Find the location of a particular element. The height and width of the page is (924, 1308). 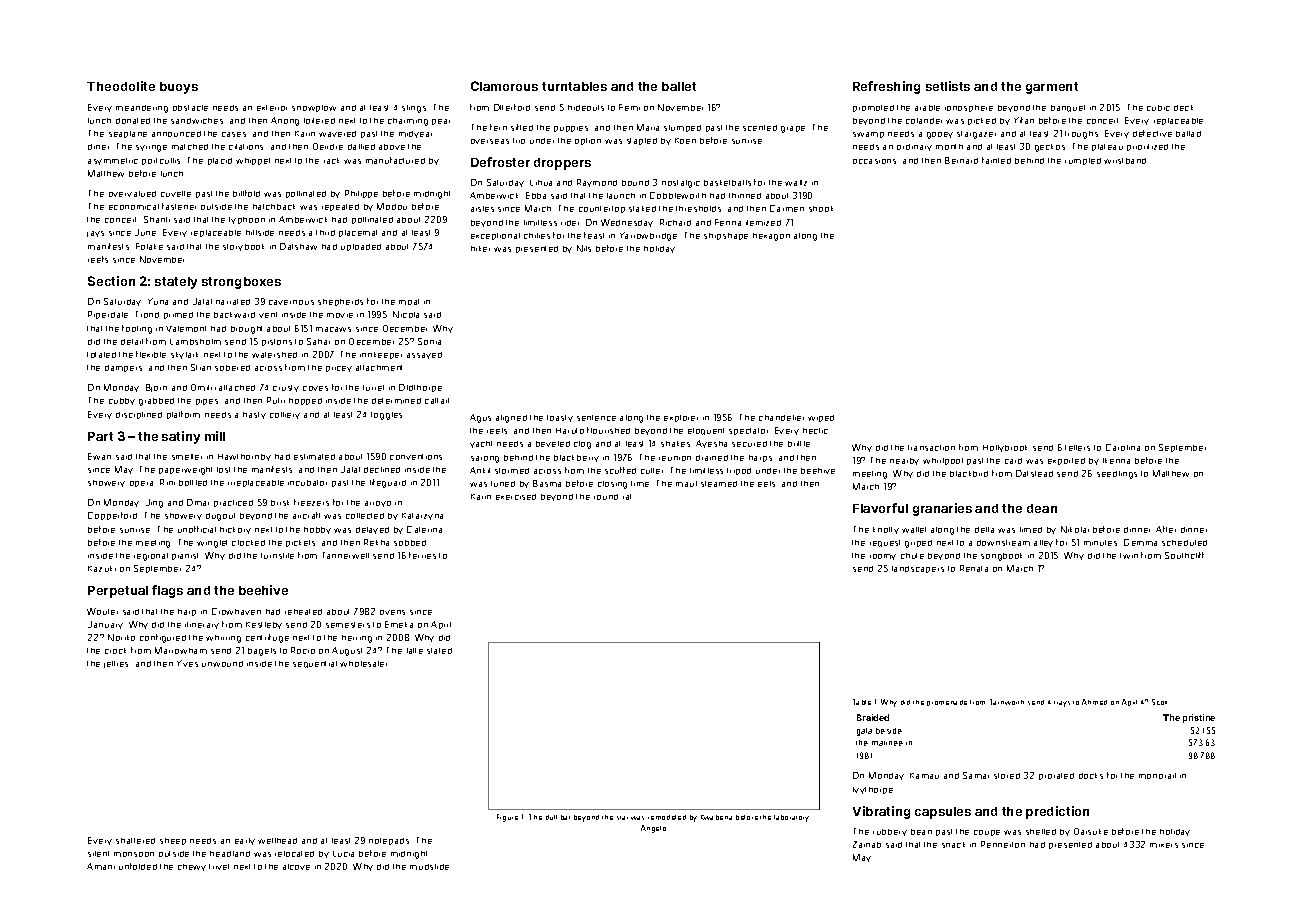

Yarrowbridge is located at coordinates (648, 236).
